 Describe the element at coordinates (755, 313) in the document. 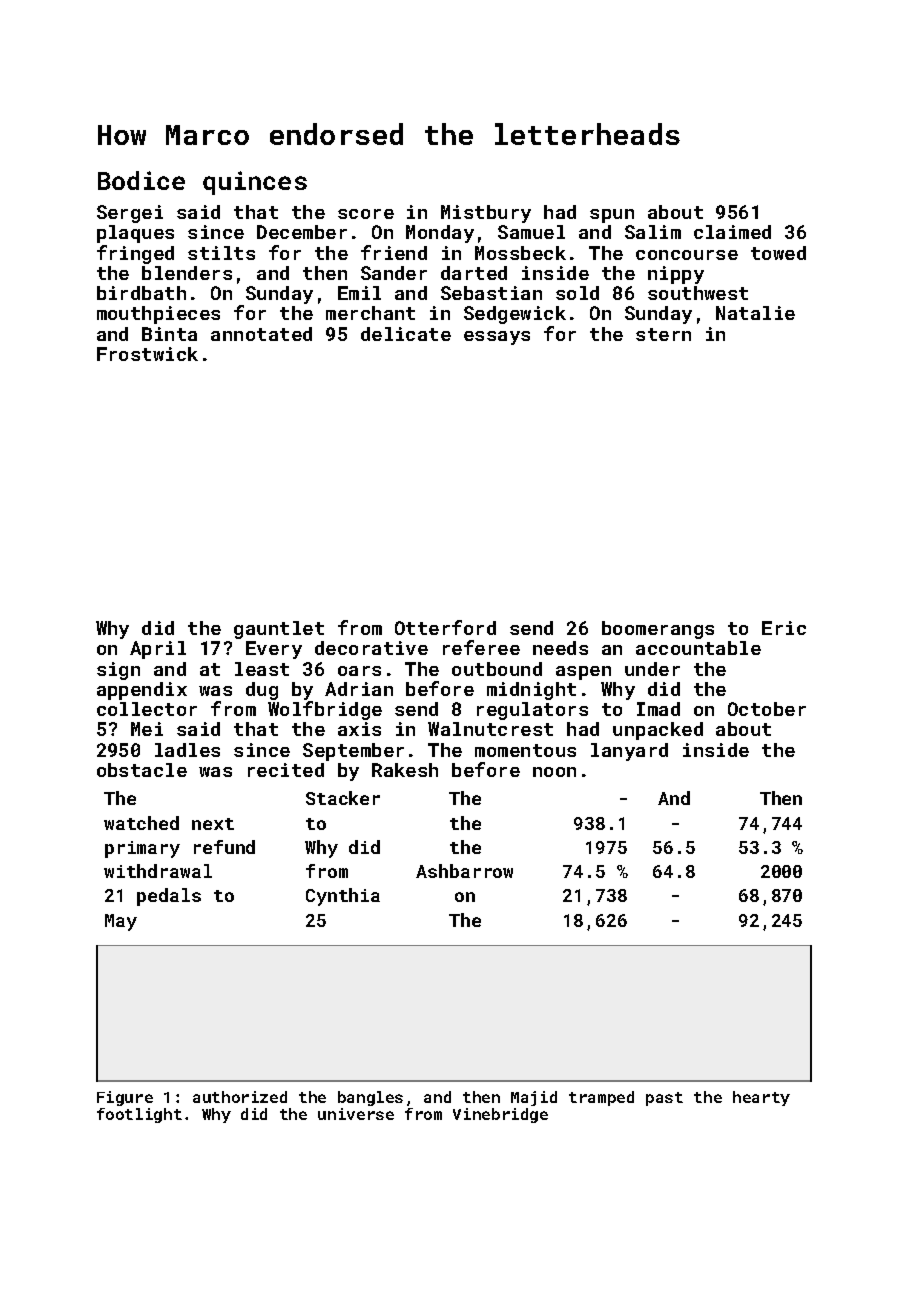

I see `Natalie` at that location.
